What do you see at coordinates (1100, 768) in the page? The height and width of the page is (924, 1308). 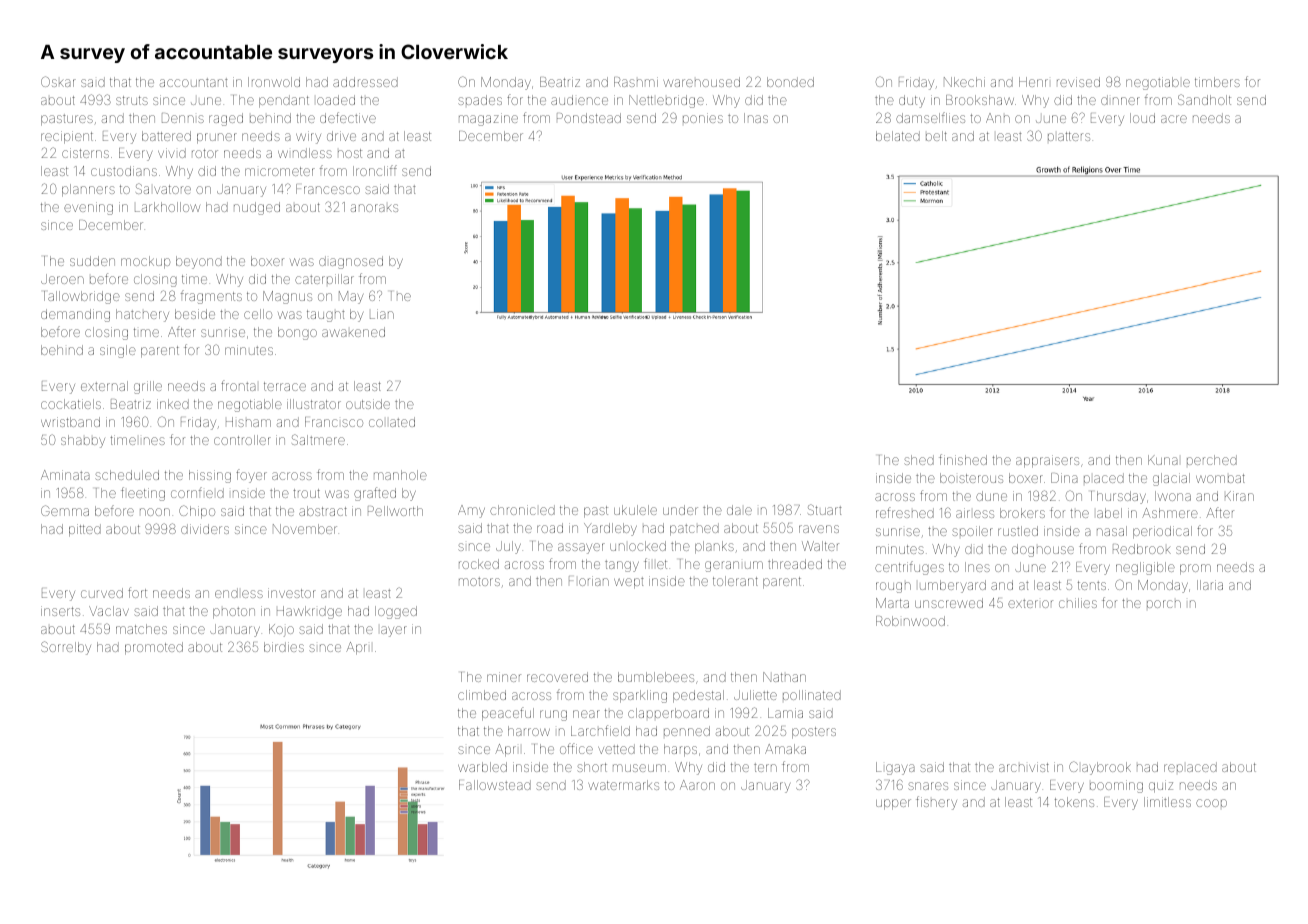 I see `Claybrook` at bounding box center [1100, 768].
